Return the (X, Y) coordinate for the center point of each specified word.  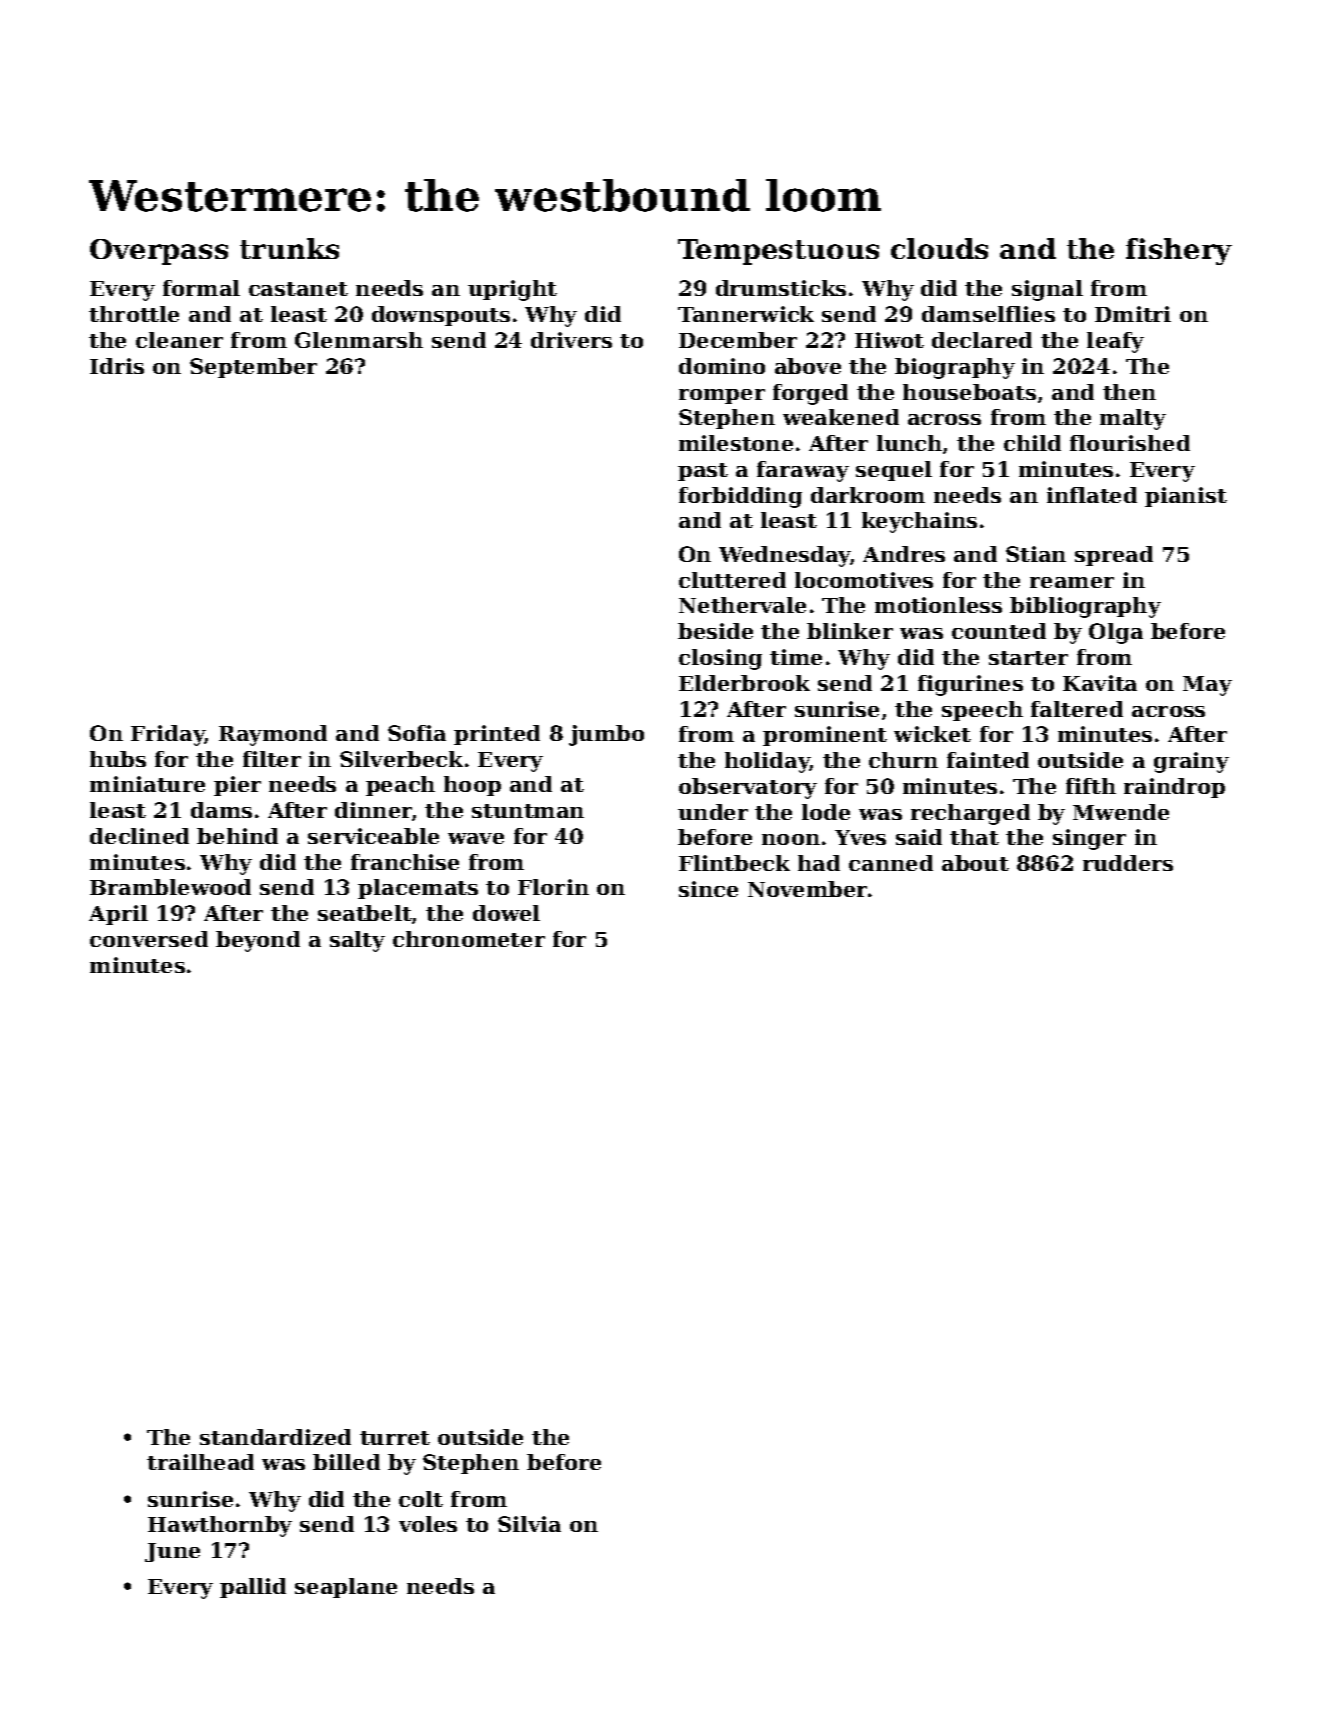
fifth (1091, 786)
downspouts (441, 316)
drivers (571, 340)
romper (722, 396)
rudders (1128, 863)
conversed (149, 939)
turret (395, 1438)
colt (421, 1499)
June (172, 1552)
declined (139, 836)
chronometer (469, 939)
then (1129, 392)
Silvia (529, 1524)
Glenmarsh (359, 340)
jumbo (606, 735)
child (1032, 443)
